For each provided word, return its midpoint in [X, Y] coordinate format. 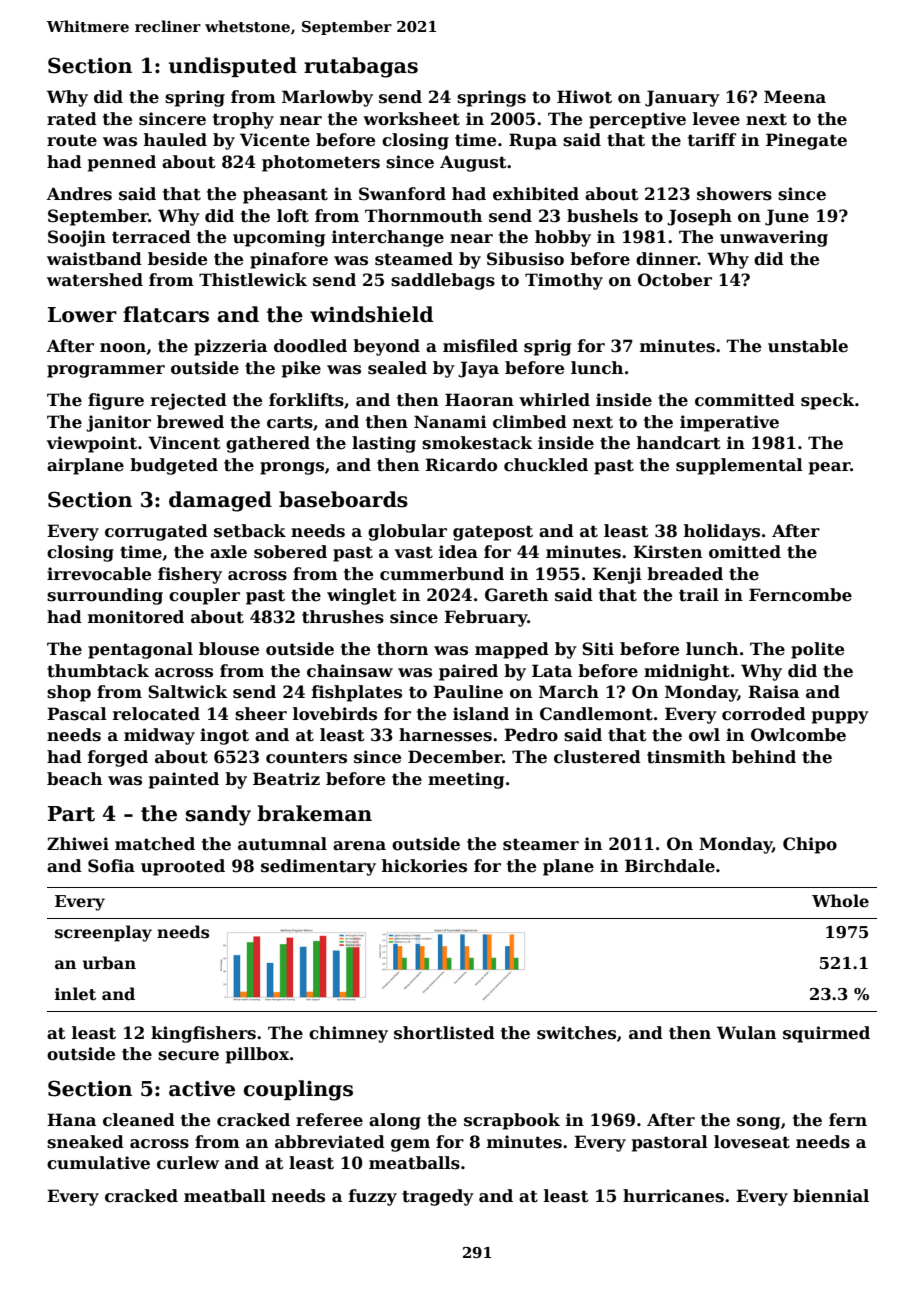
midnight [687, 672]
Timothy [564, 281]
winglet [362, 596]
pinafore [289, 260]
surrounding [105, 596]
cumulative [98, 1163]
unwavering [774, 238]
